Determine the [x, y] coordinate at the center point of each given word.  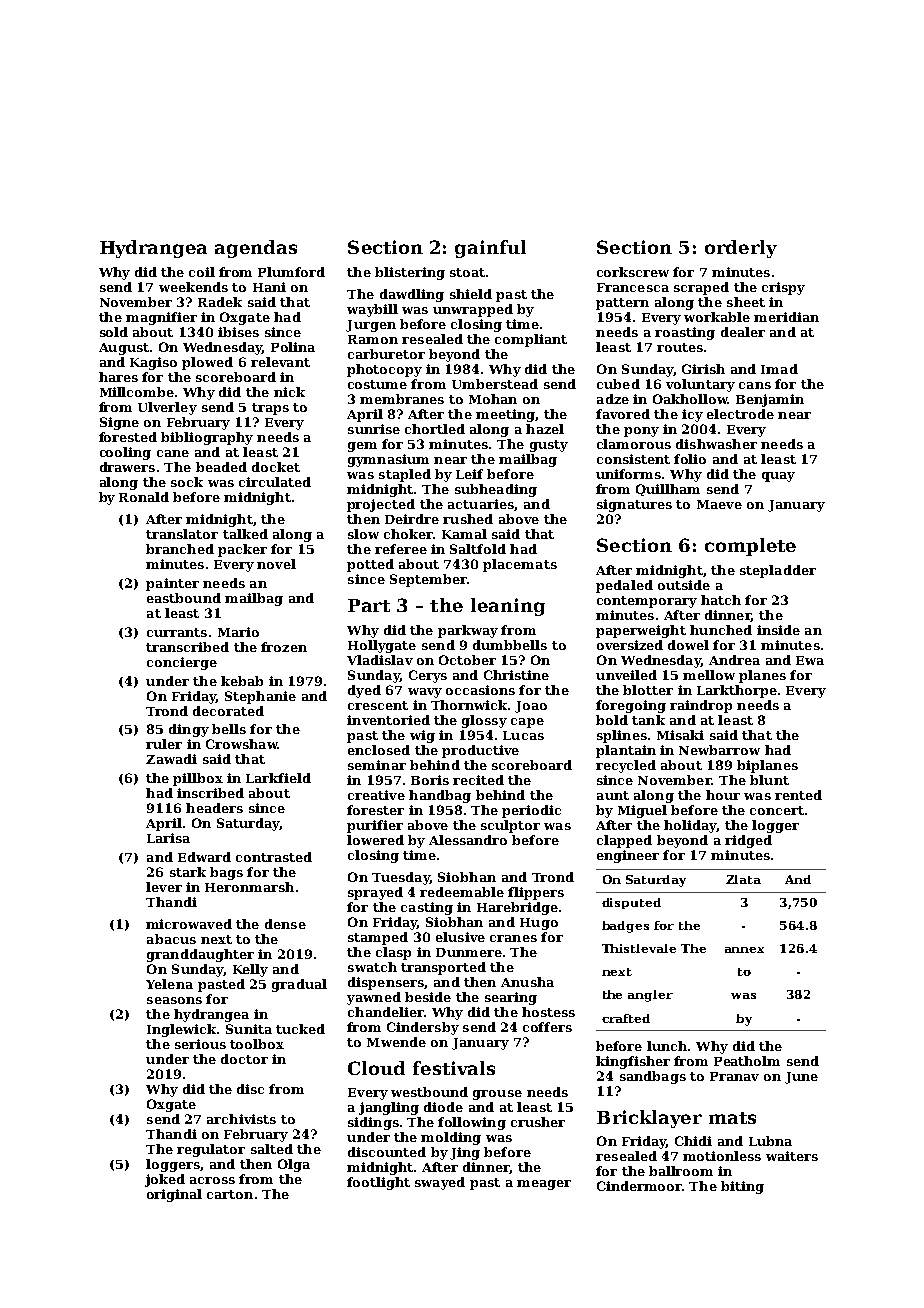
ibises [238, 332]
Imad [779, 369]
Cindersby [423, 1028]
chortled [435, 429]
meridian [786, 317]
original [174, 1195]
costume [377, 384]
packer [242, 550]
